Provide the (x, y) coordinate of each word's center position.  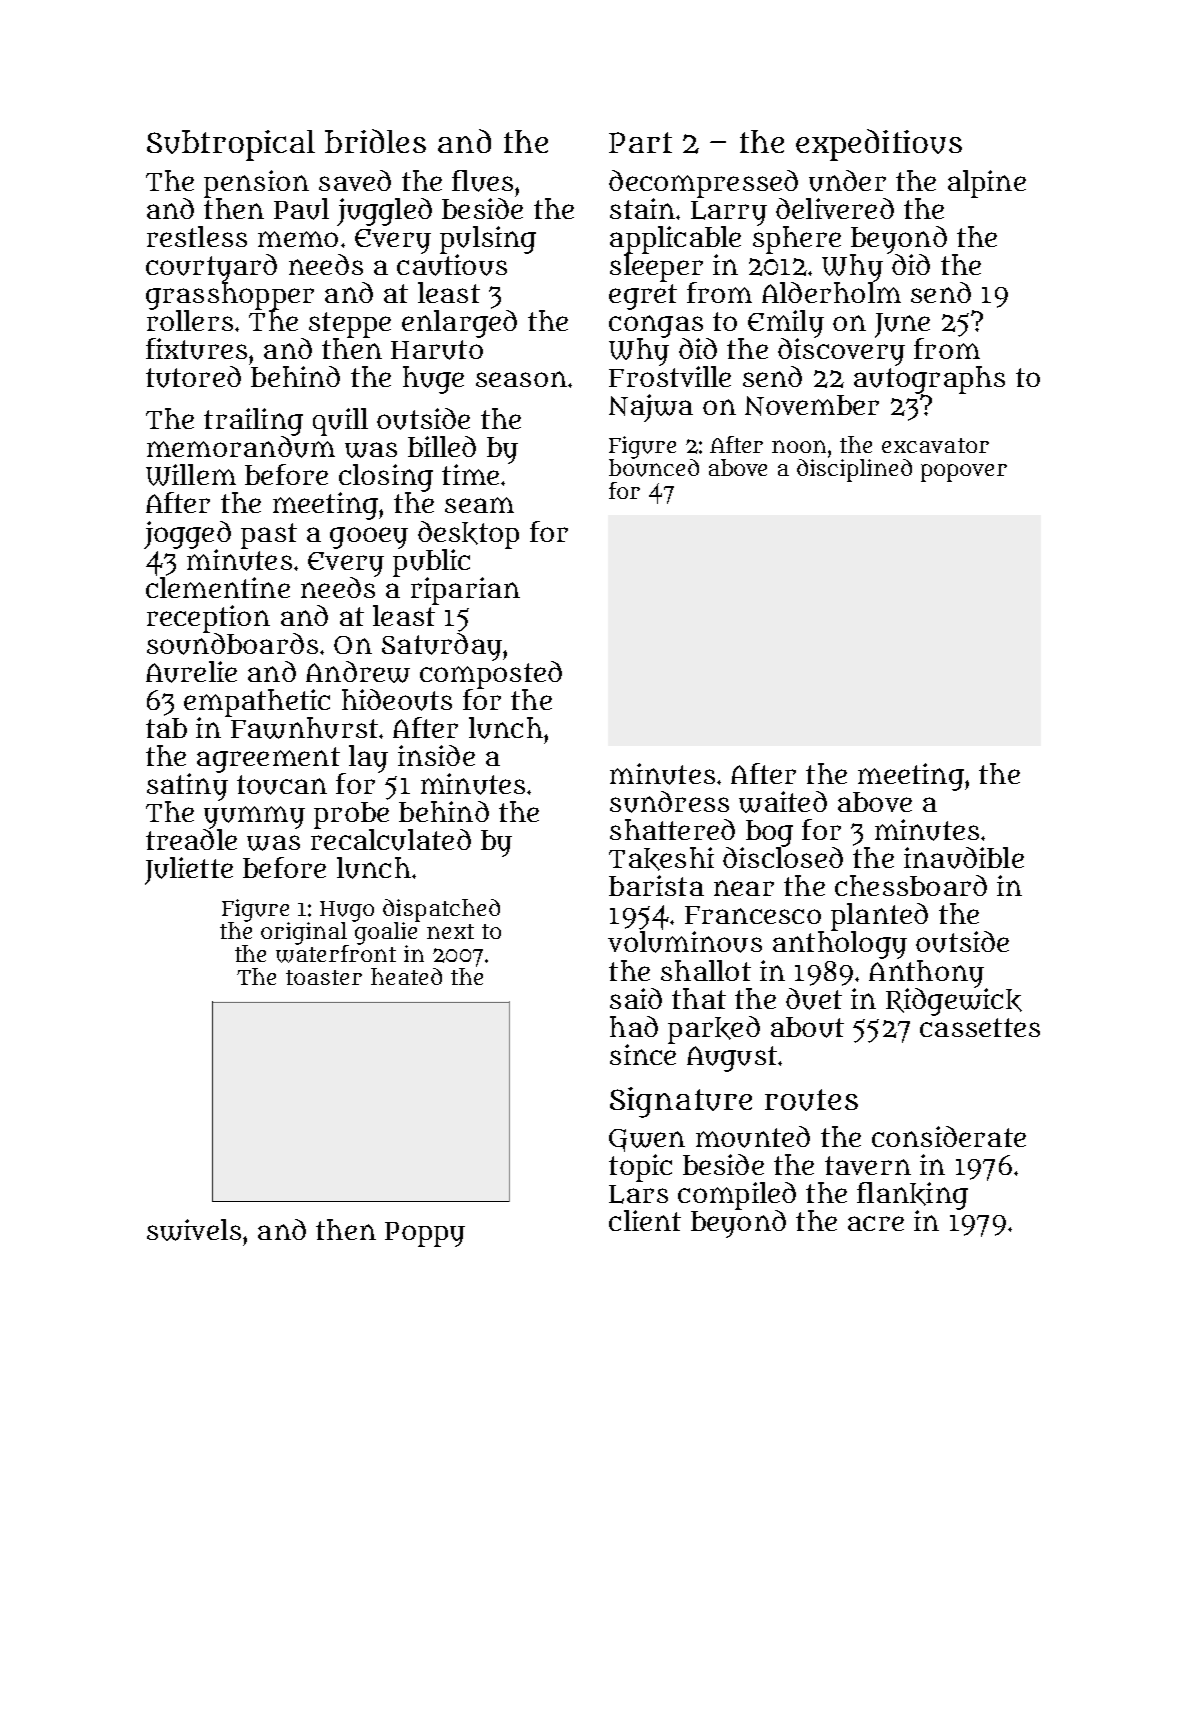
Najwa (651, 408)
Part (640, 142)
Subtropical (231, 145)
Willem (191, 475)
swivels (194, 1230)
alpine (987, 184)
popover (964, 473)
